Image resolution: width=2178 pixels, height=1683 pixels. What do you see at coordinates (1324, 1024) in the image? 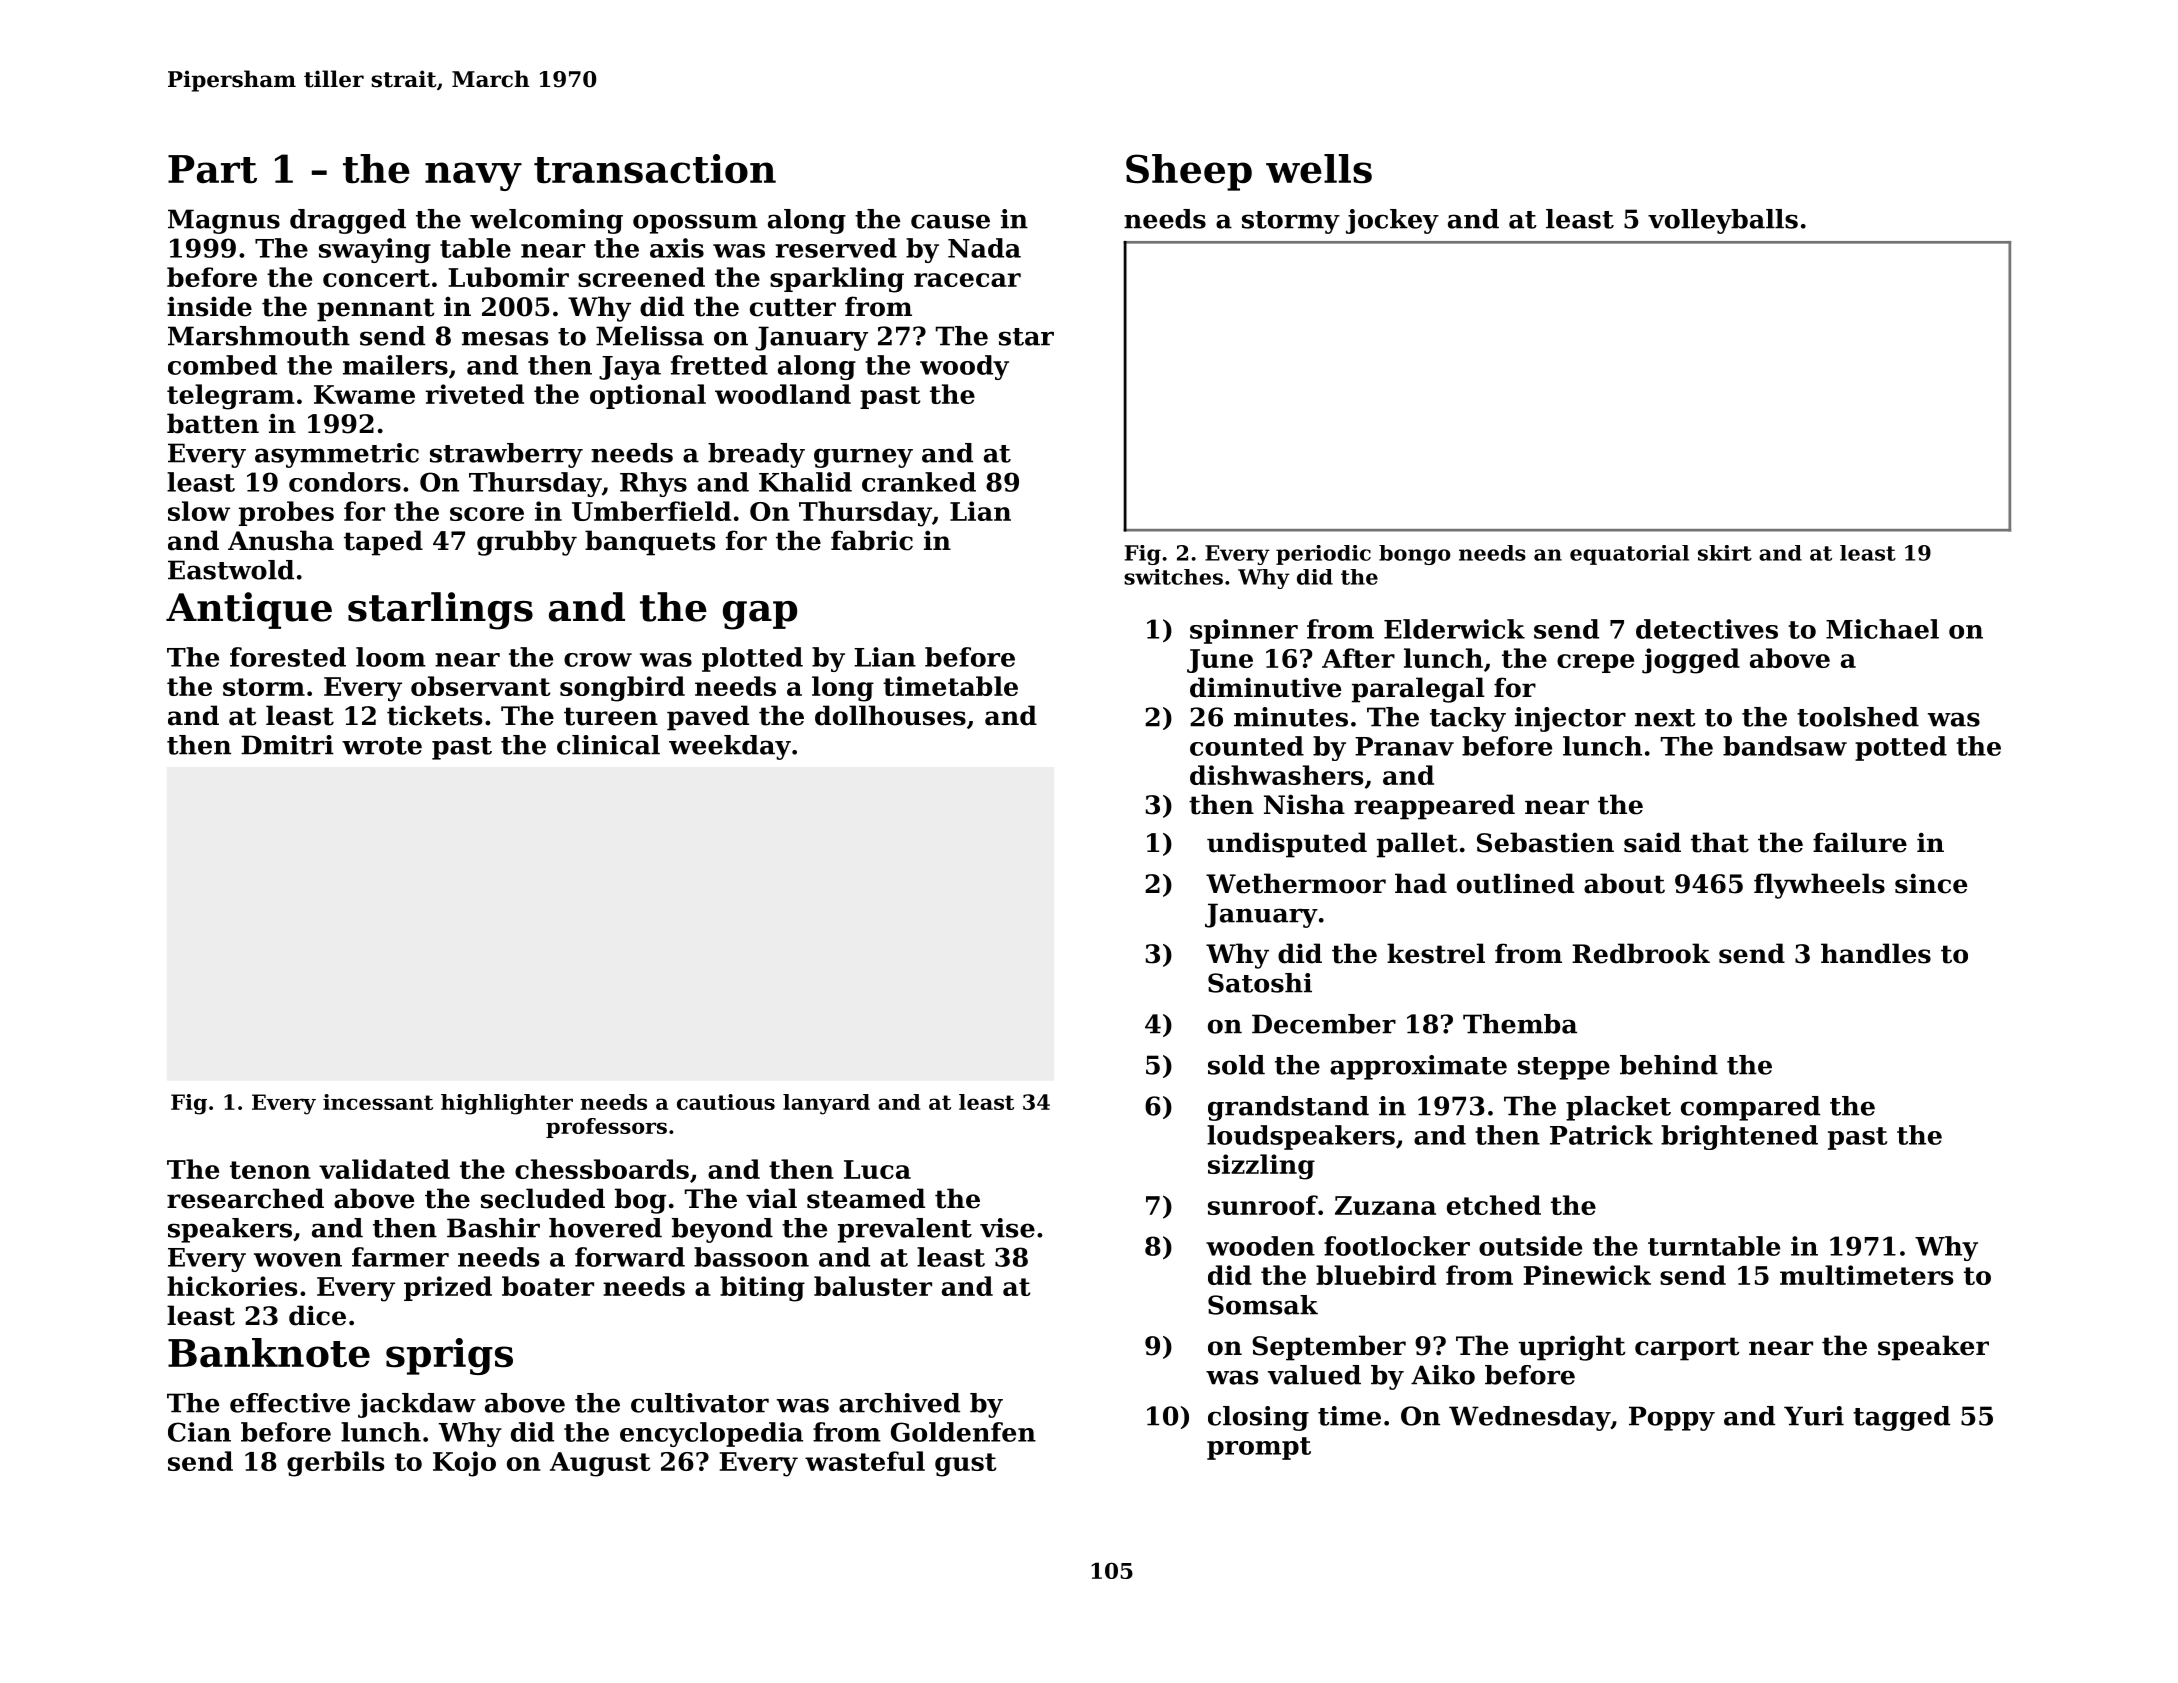
I see `December` at bounding box center [1324, 1024].
